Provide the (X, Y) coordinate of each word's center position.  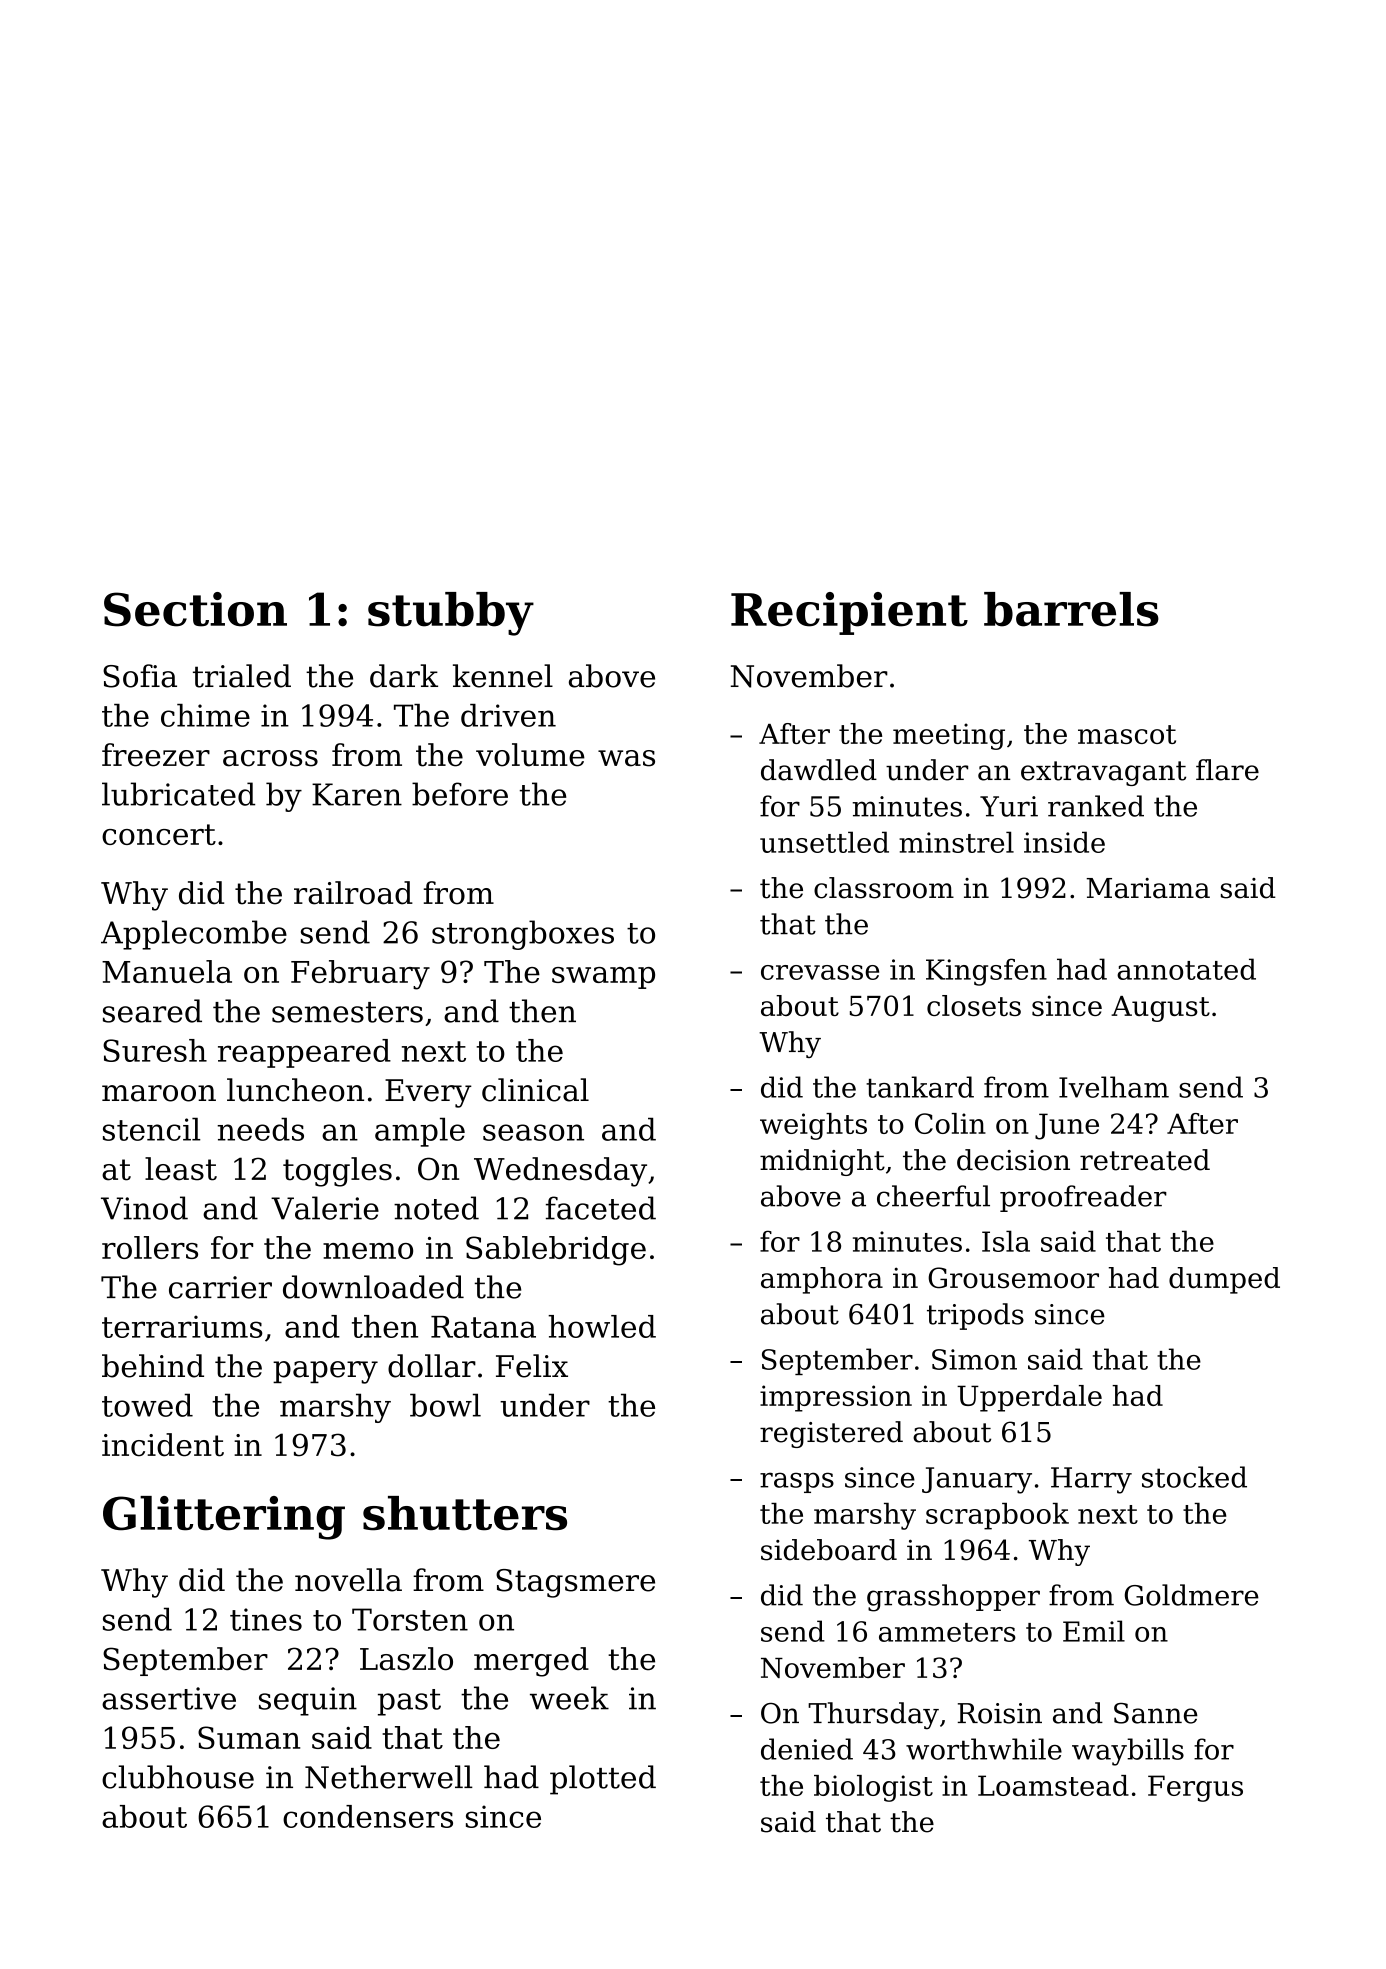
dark (404, 676)
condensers (368, 1816)
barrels (1071, 609)
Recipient (849, 613)
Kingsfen (986, 972)
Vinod (144, 1208)
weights (813, 1126)
